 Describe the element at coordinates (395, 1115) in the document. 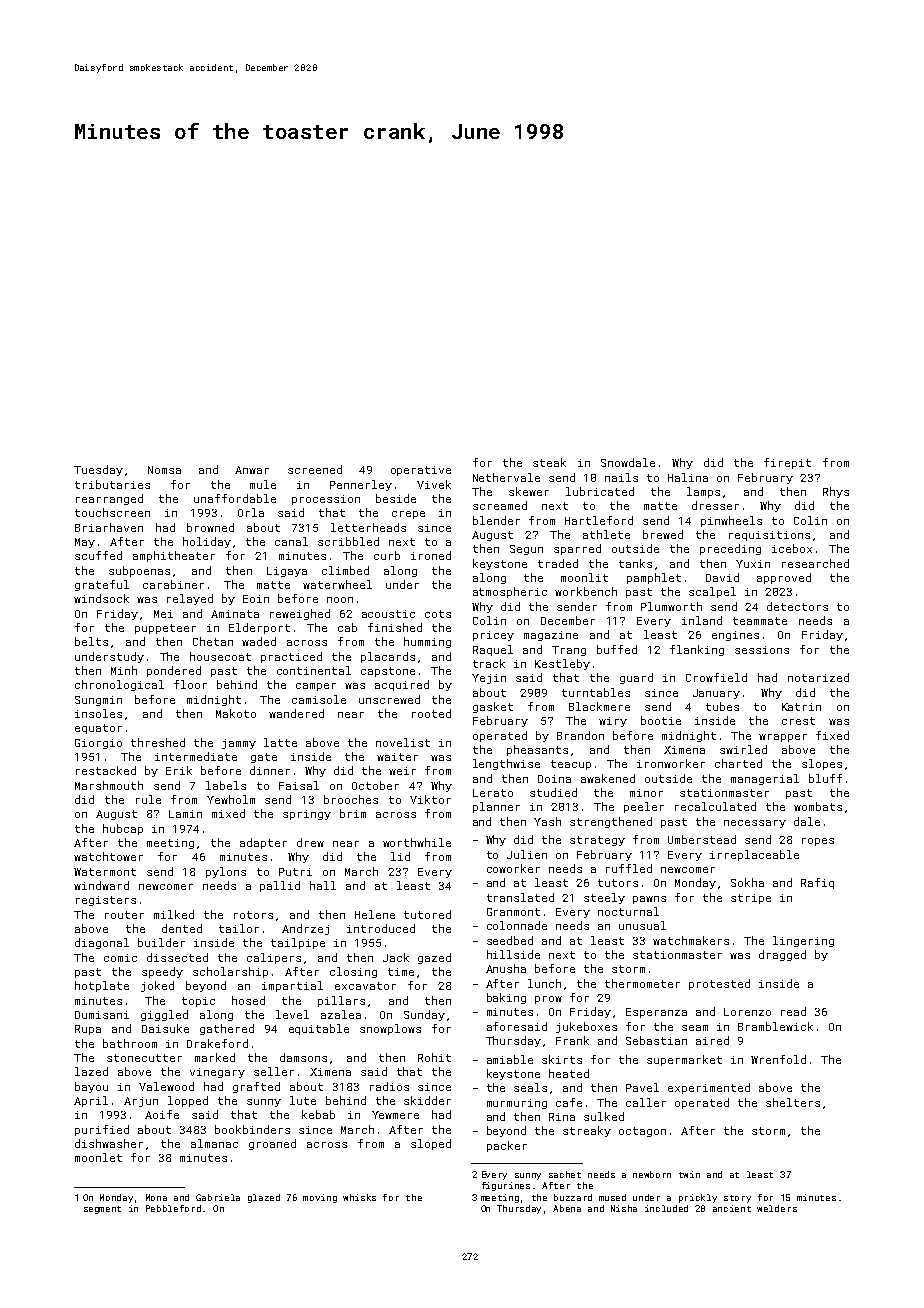

I see `Yewmere` at that location.
